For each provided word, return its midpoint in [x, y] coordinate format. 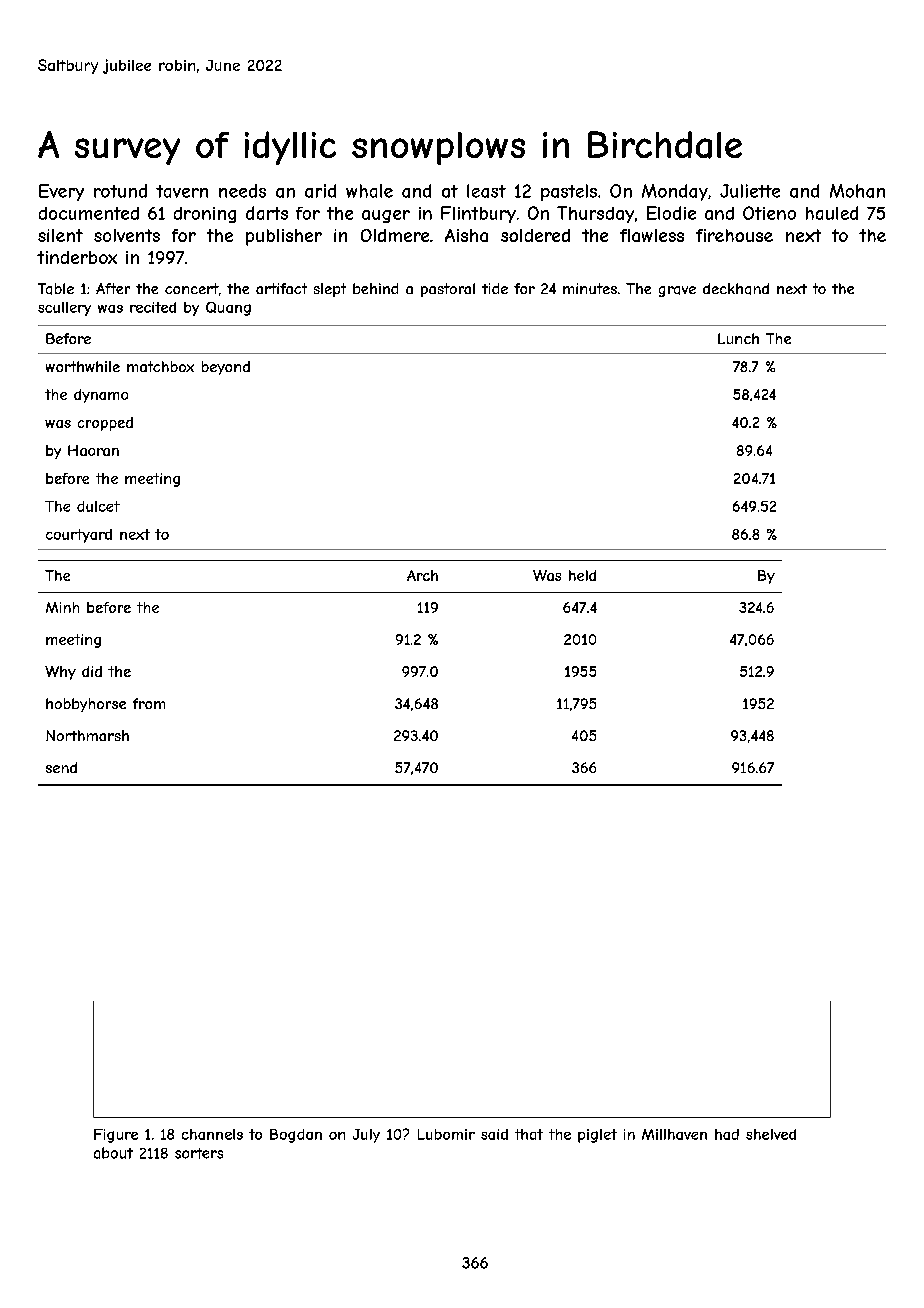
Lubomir [446, 1134]
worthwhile [83, 366]
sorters [199, 1153]
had [727, 1134]
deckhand [736, 289]
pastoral [448, 290]
